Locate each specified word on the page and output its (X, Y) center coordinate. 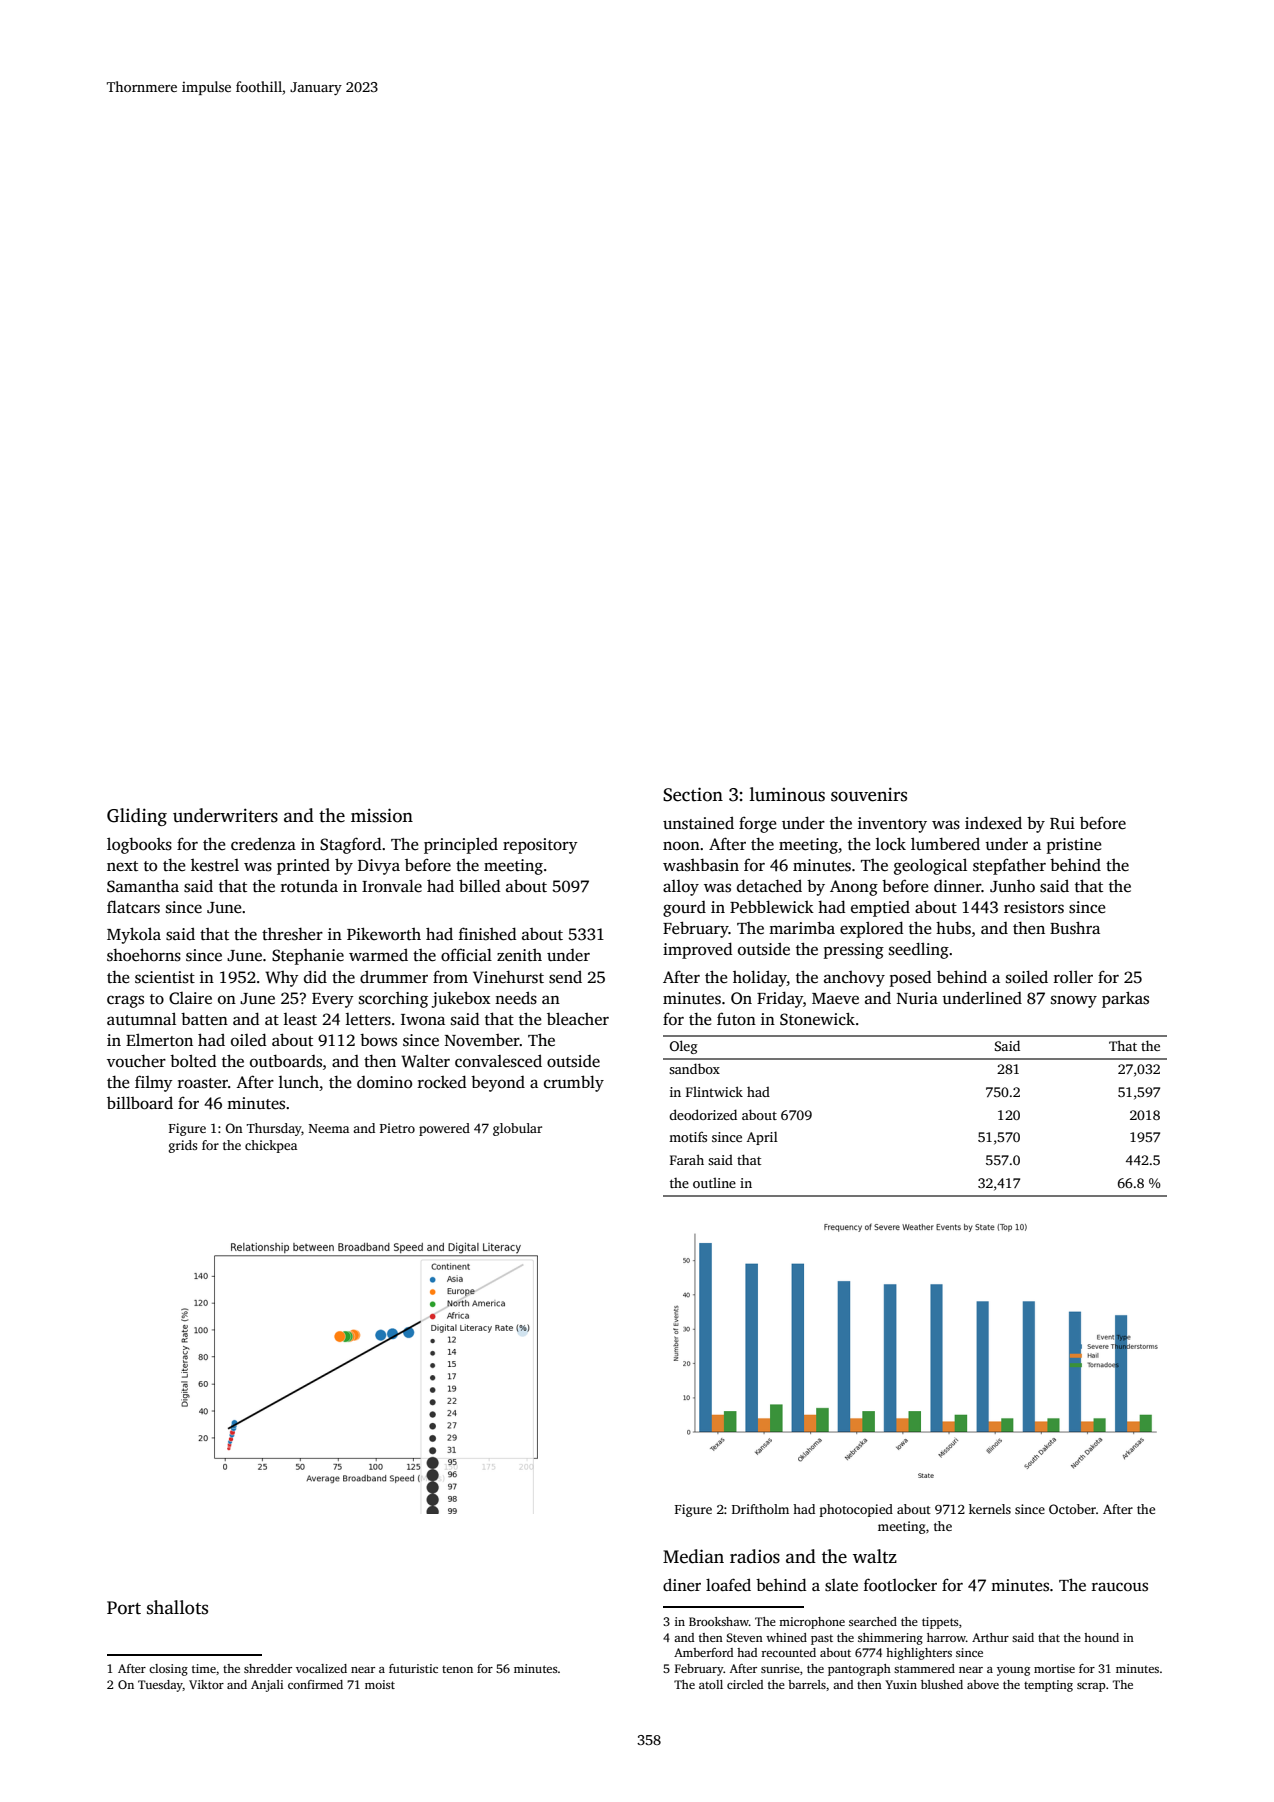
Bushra (1075, 928)
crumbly (574, 1083)
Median (693, 1556)
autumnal (141, 1018)
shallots (177, 1607)
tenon (457, 1669)
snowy (1074, 1001)
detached (769, 886)
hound (1101, 1637)
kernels (990, 1509)
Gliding (137, 817)
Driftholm (760, 1509)
